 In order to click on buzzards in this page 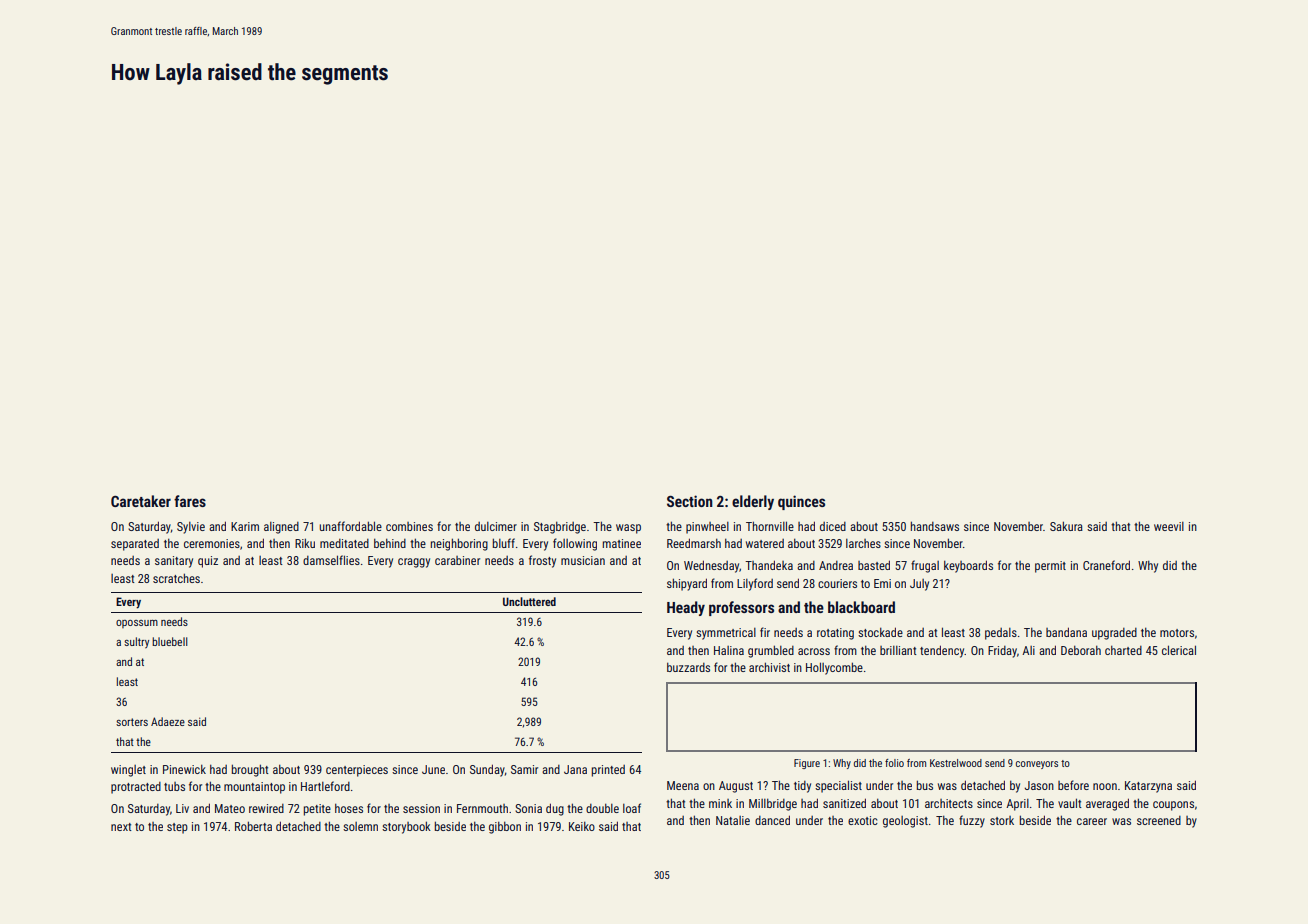, I will do `click(688, 667)`.
